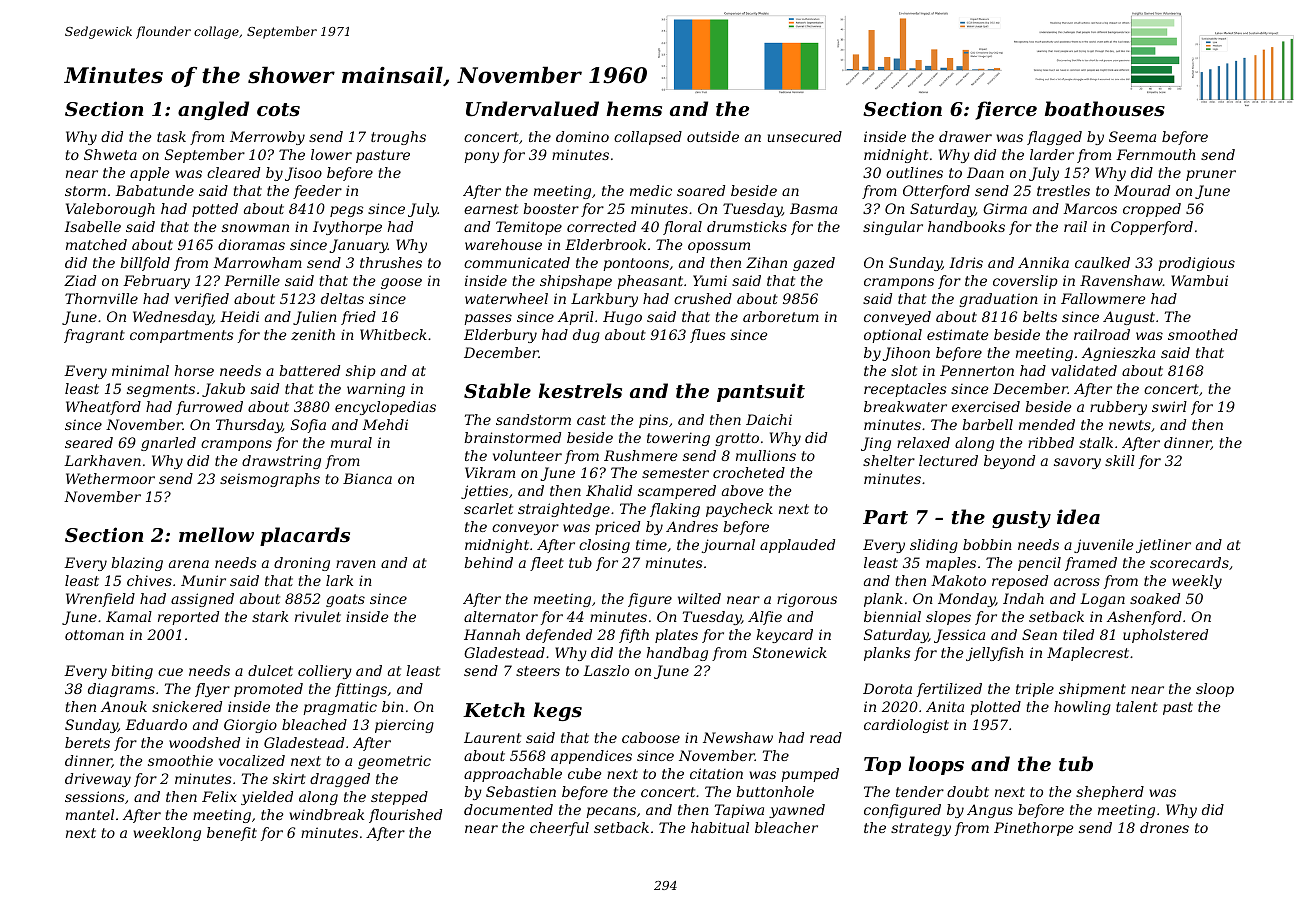 The width and height of the screenshot is (1308, 924). What do you see at coordinates (1152, 210) in the screenshot?
I see `cropped` at bounding box center [1152, 210].
